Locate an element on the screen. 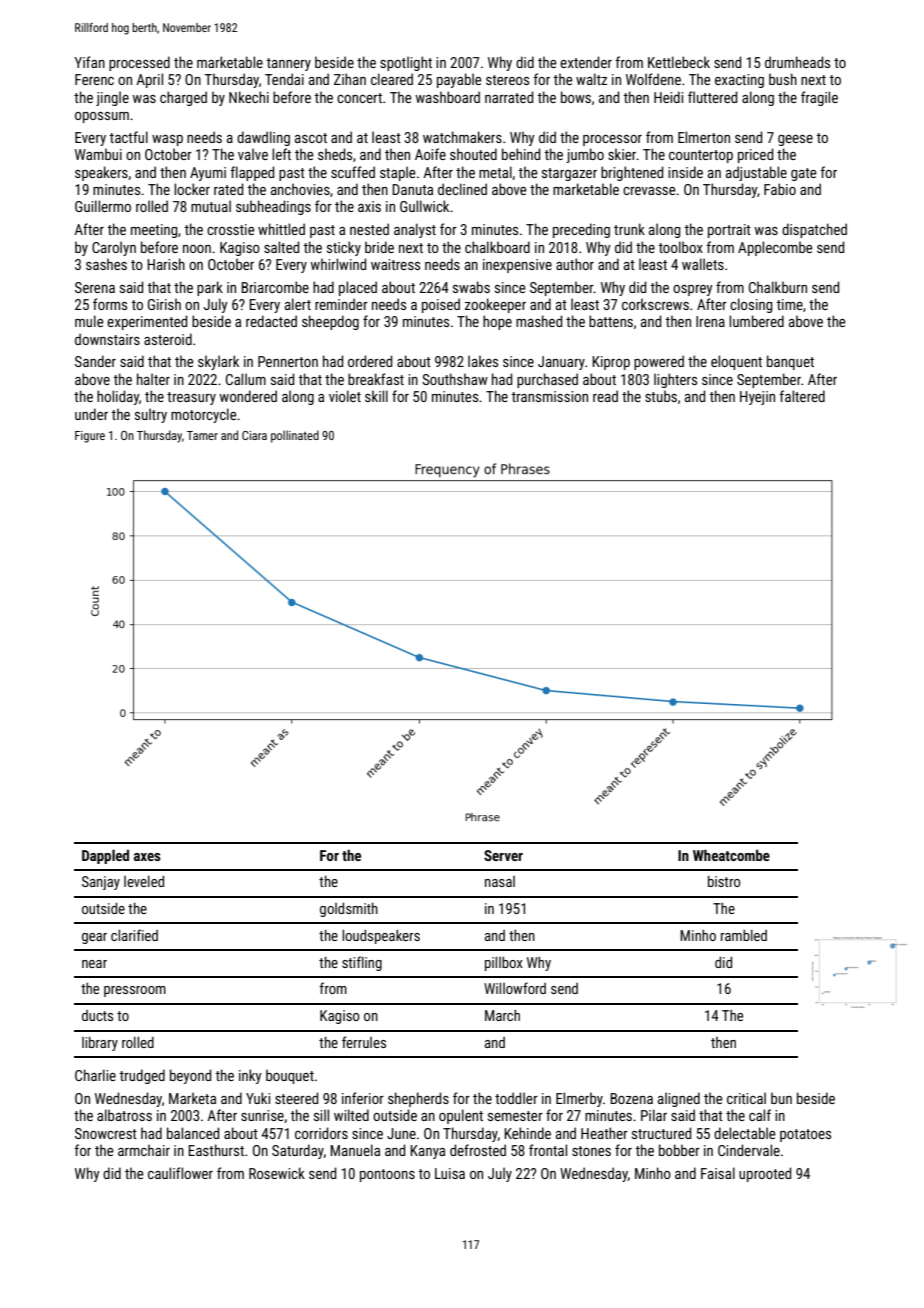 The width and height of the screenshot is (924, 1308). stones is located at coordinates (591, 1151).
